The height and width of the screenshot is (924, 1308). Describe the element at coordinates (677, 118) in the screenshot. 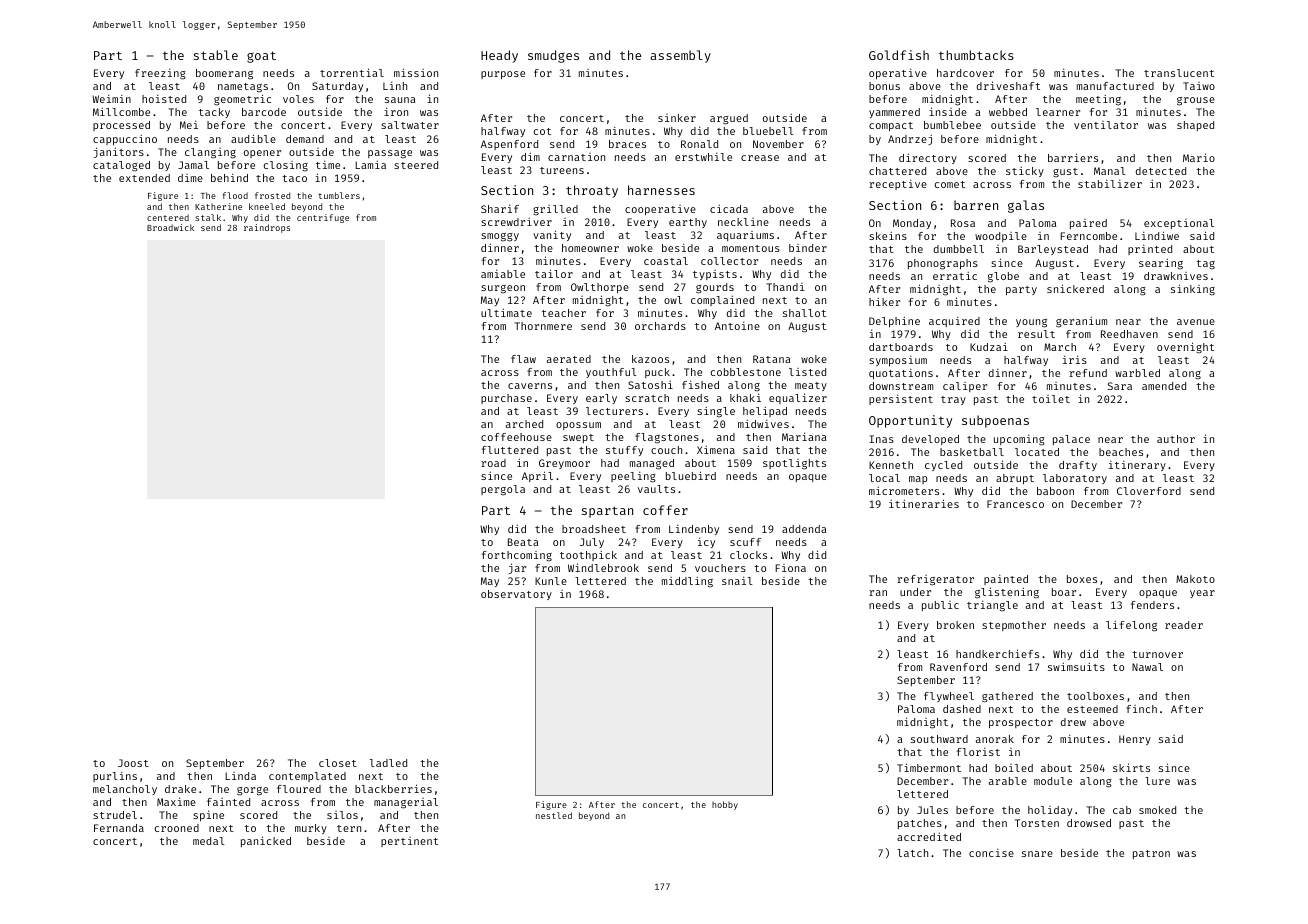

I see `sinker` at that location.
